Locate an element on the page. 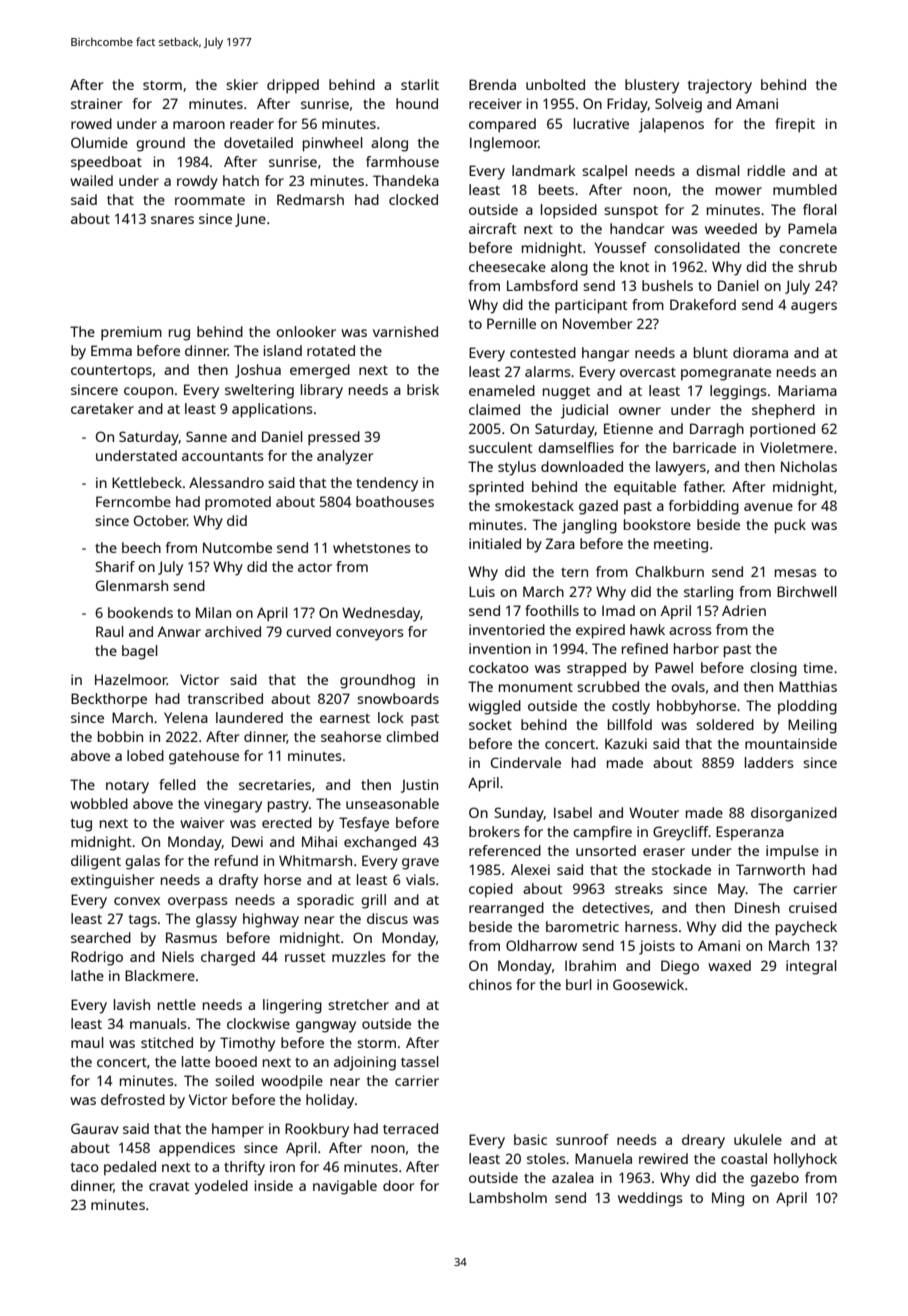  firepit is located at coordinates (795, 125).
